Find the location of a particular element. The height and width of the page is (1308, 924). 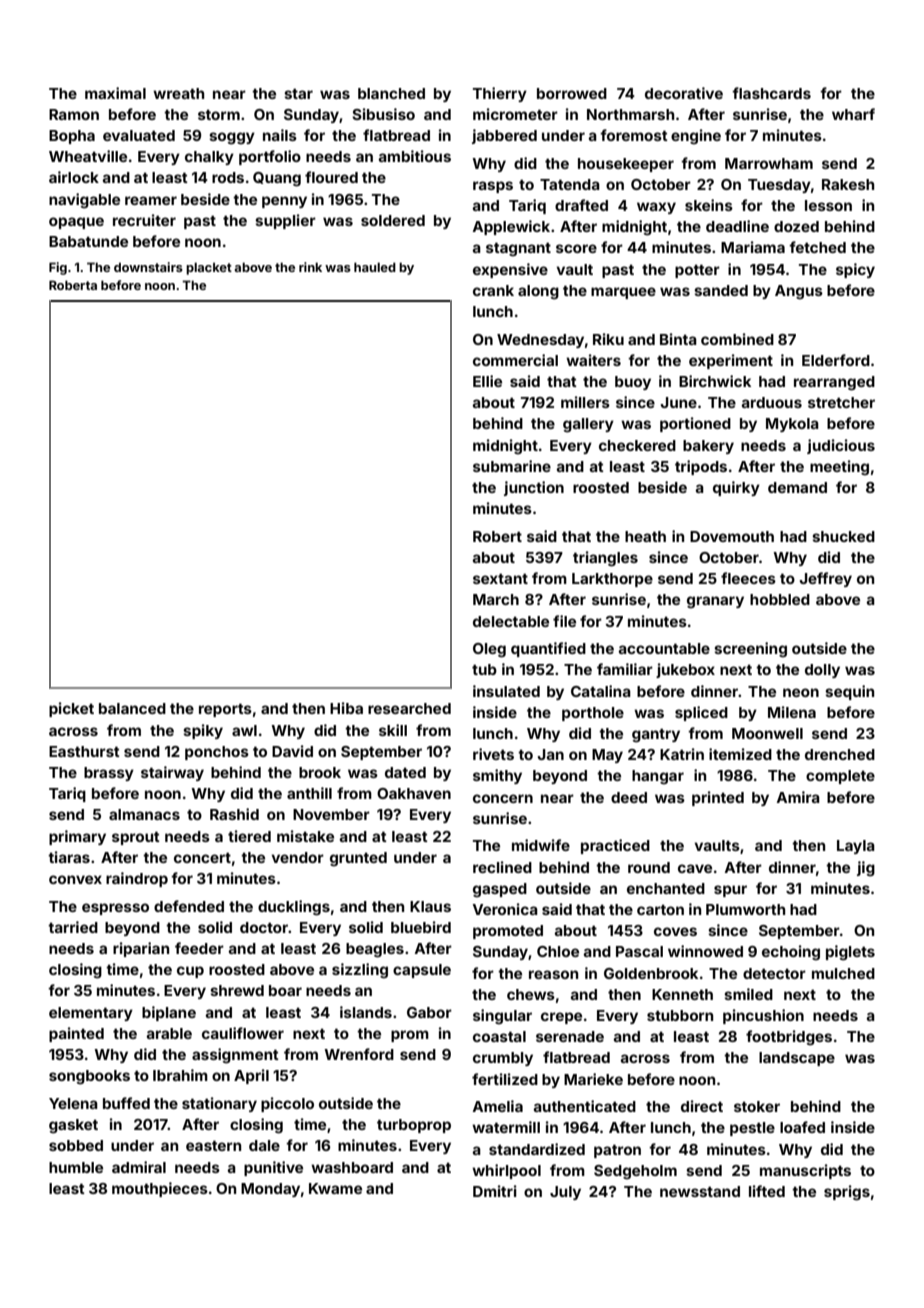

Kwame is located at coordinates (335, 1188).
